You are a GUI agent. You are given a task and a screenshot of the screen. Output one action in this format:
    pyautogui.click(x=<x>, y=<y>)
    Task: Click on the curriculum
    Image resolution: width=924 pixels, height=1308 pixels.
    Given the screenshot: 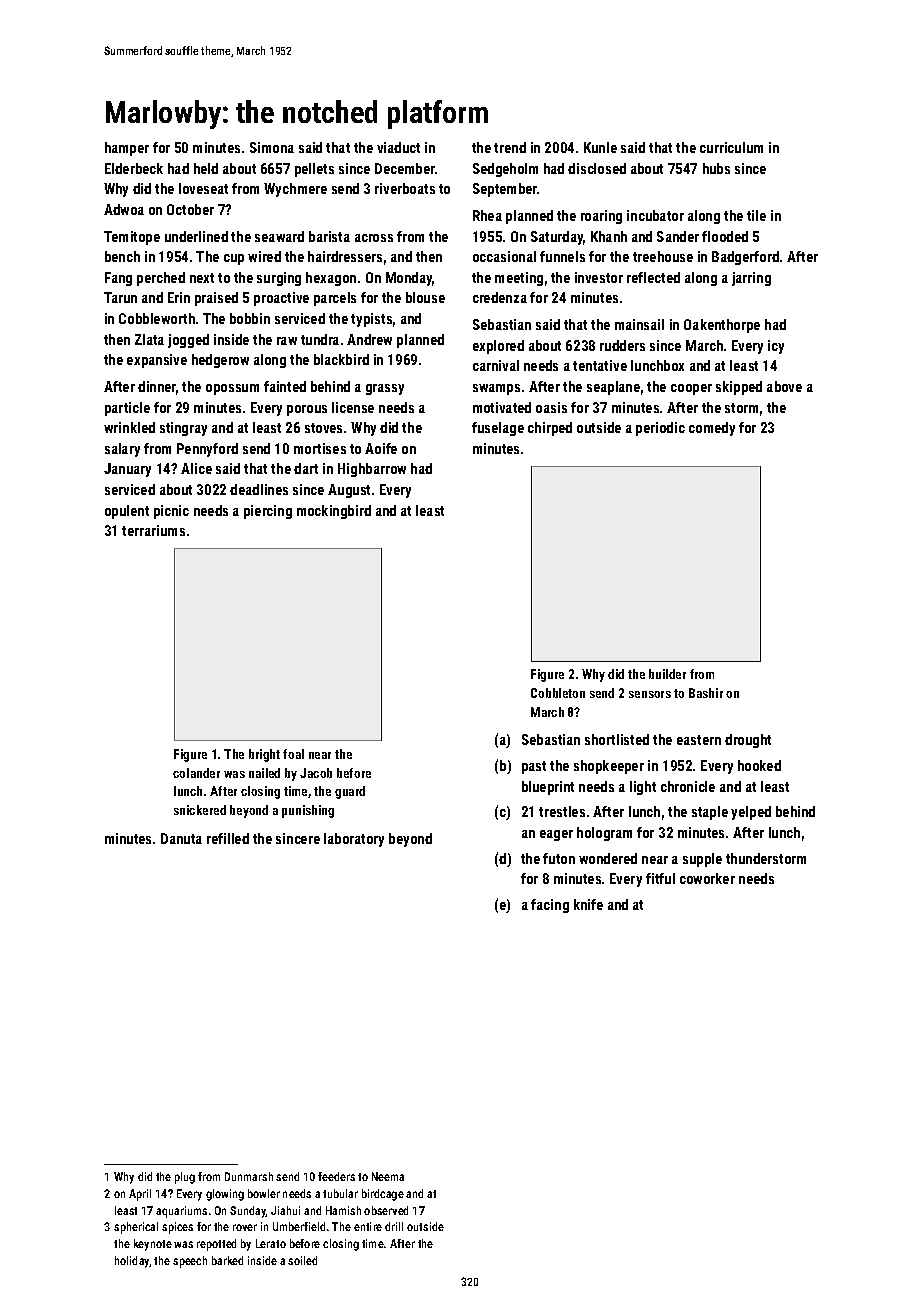 What is the action you would take?
    pyautogui.click(x=731, y=147)
